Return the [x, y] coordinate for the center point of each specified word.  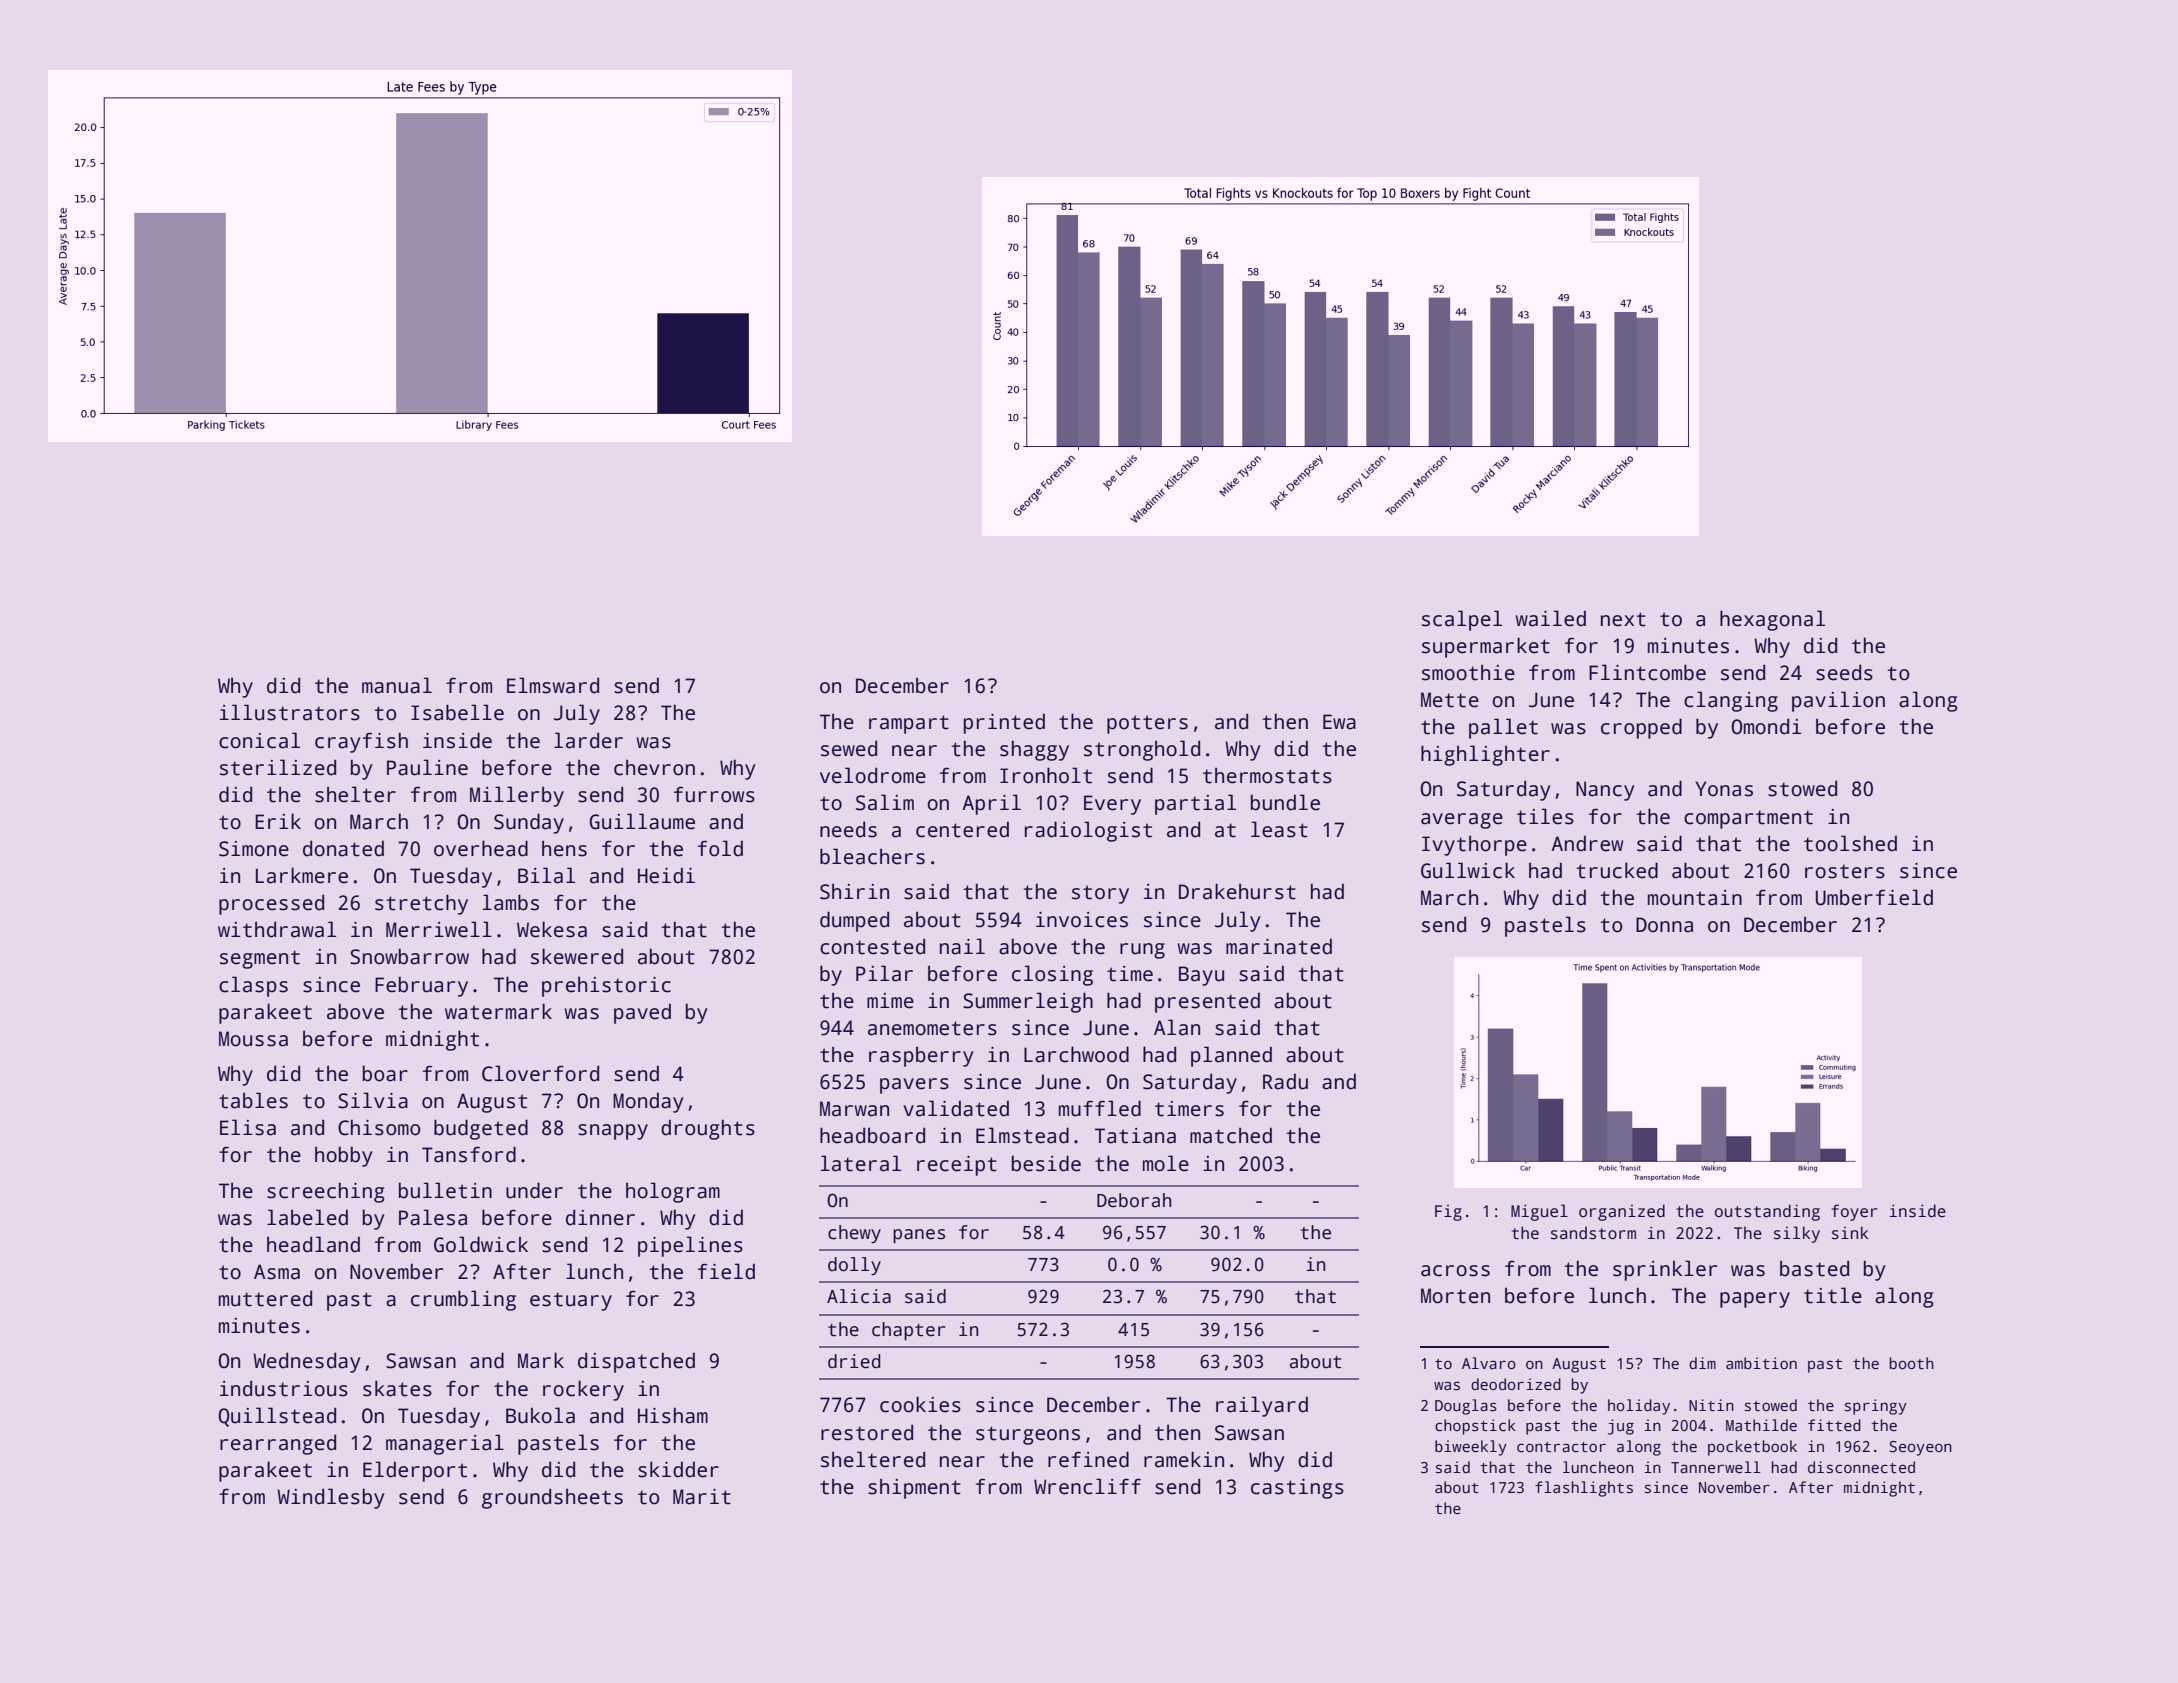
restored [867, 1432]
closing [1052, 975]
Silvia [373, 1100]
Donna [1664, 925]
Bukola [540, 1415]
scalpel [1462, 620]
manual [397, 685]
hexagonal [1772, 620]
